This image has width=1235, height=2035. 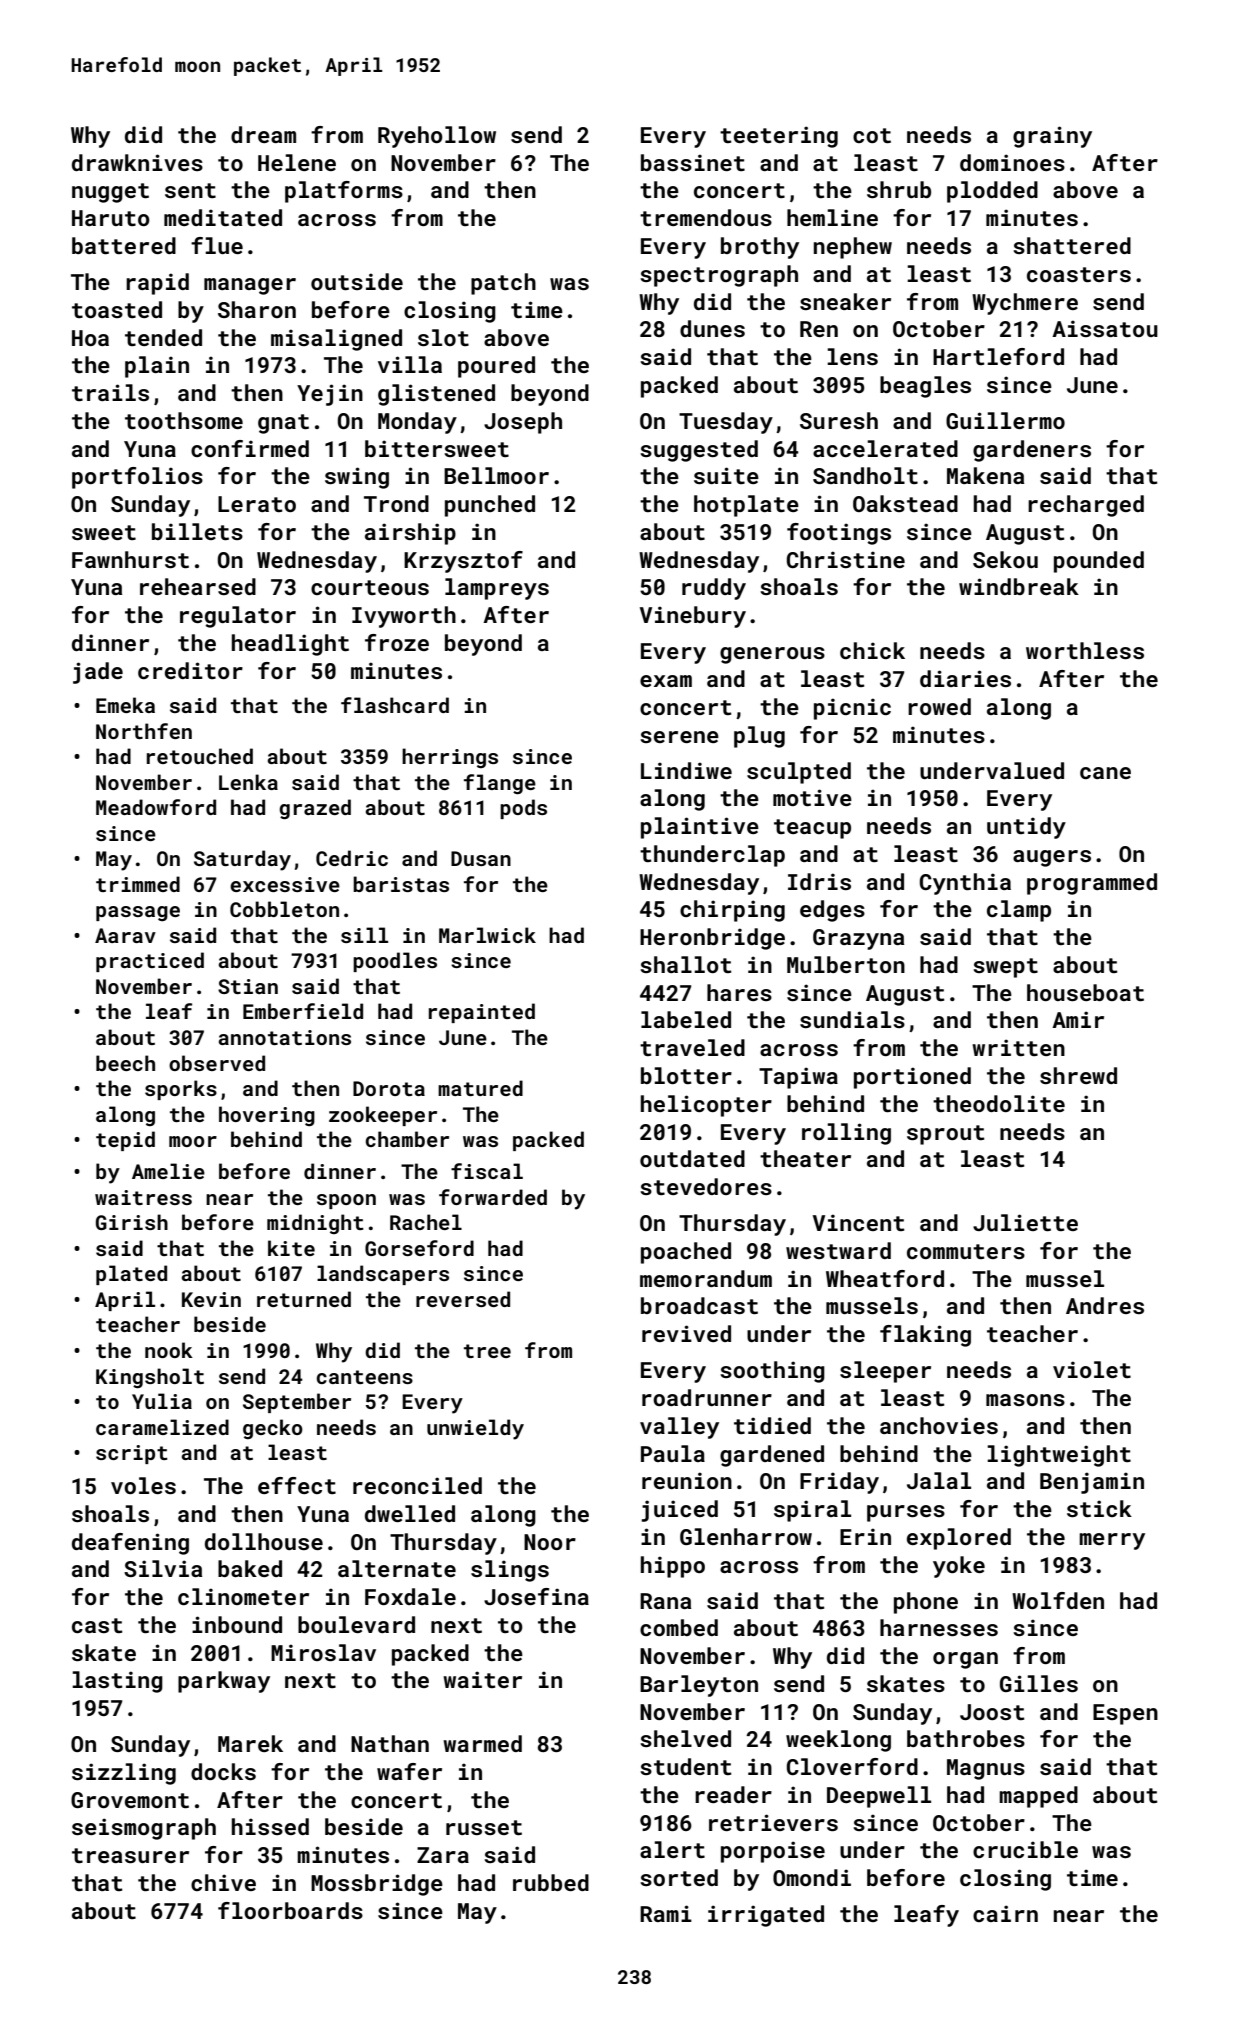 I want to click on dunes, so click(x=712, y=328).
